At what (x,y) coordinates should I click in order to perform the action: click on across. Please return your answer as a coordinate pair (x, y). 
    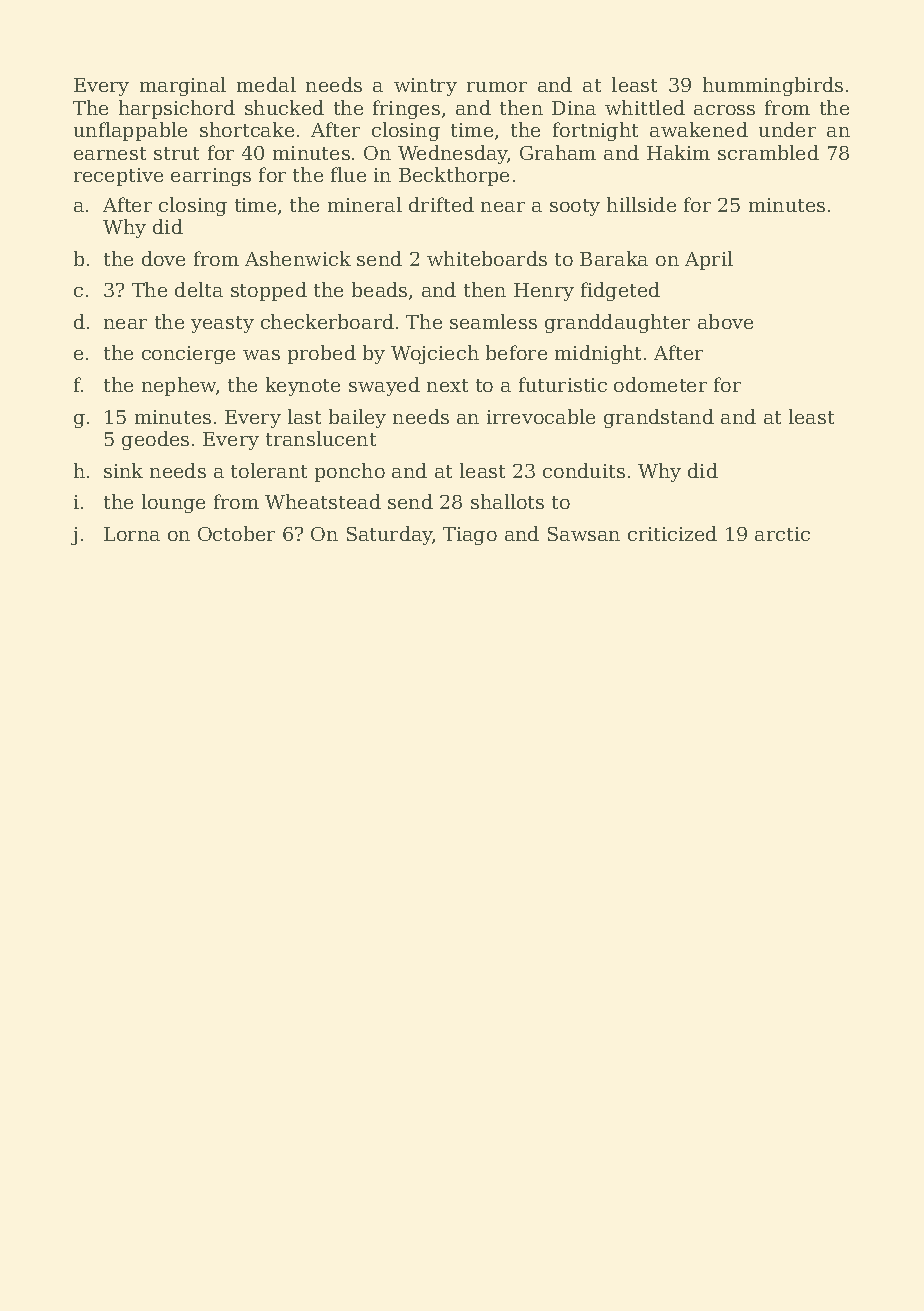
    Looking at the image, I should click on (724, 110).
